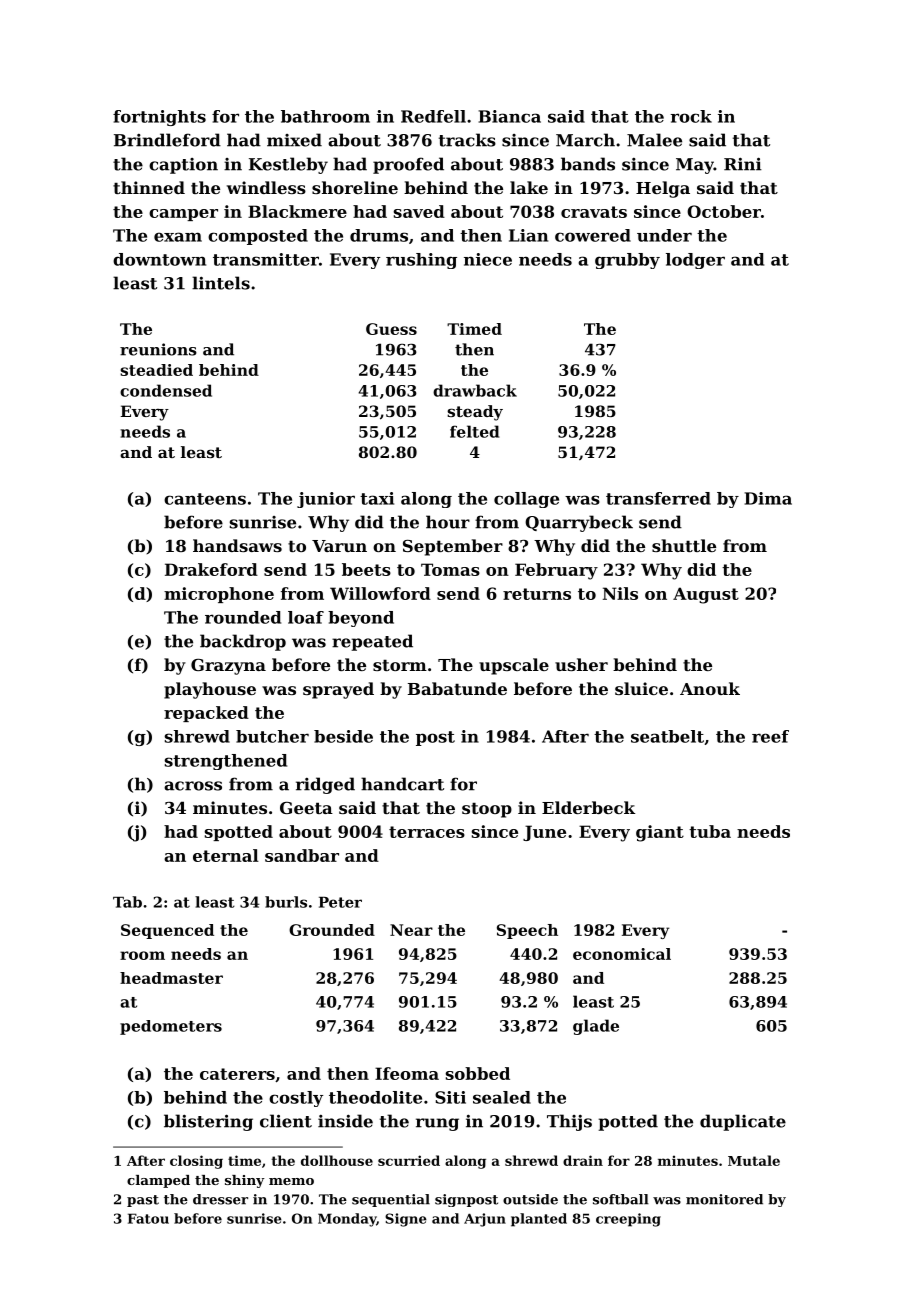  What do you see at coordinates (691, 116) in the page?
I see `rock` at bounding box center [691, 116].
